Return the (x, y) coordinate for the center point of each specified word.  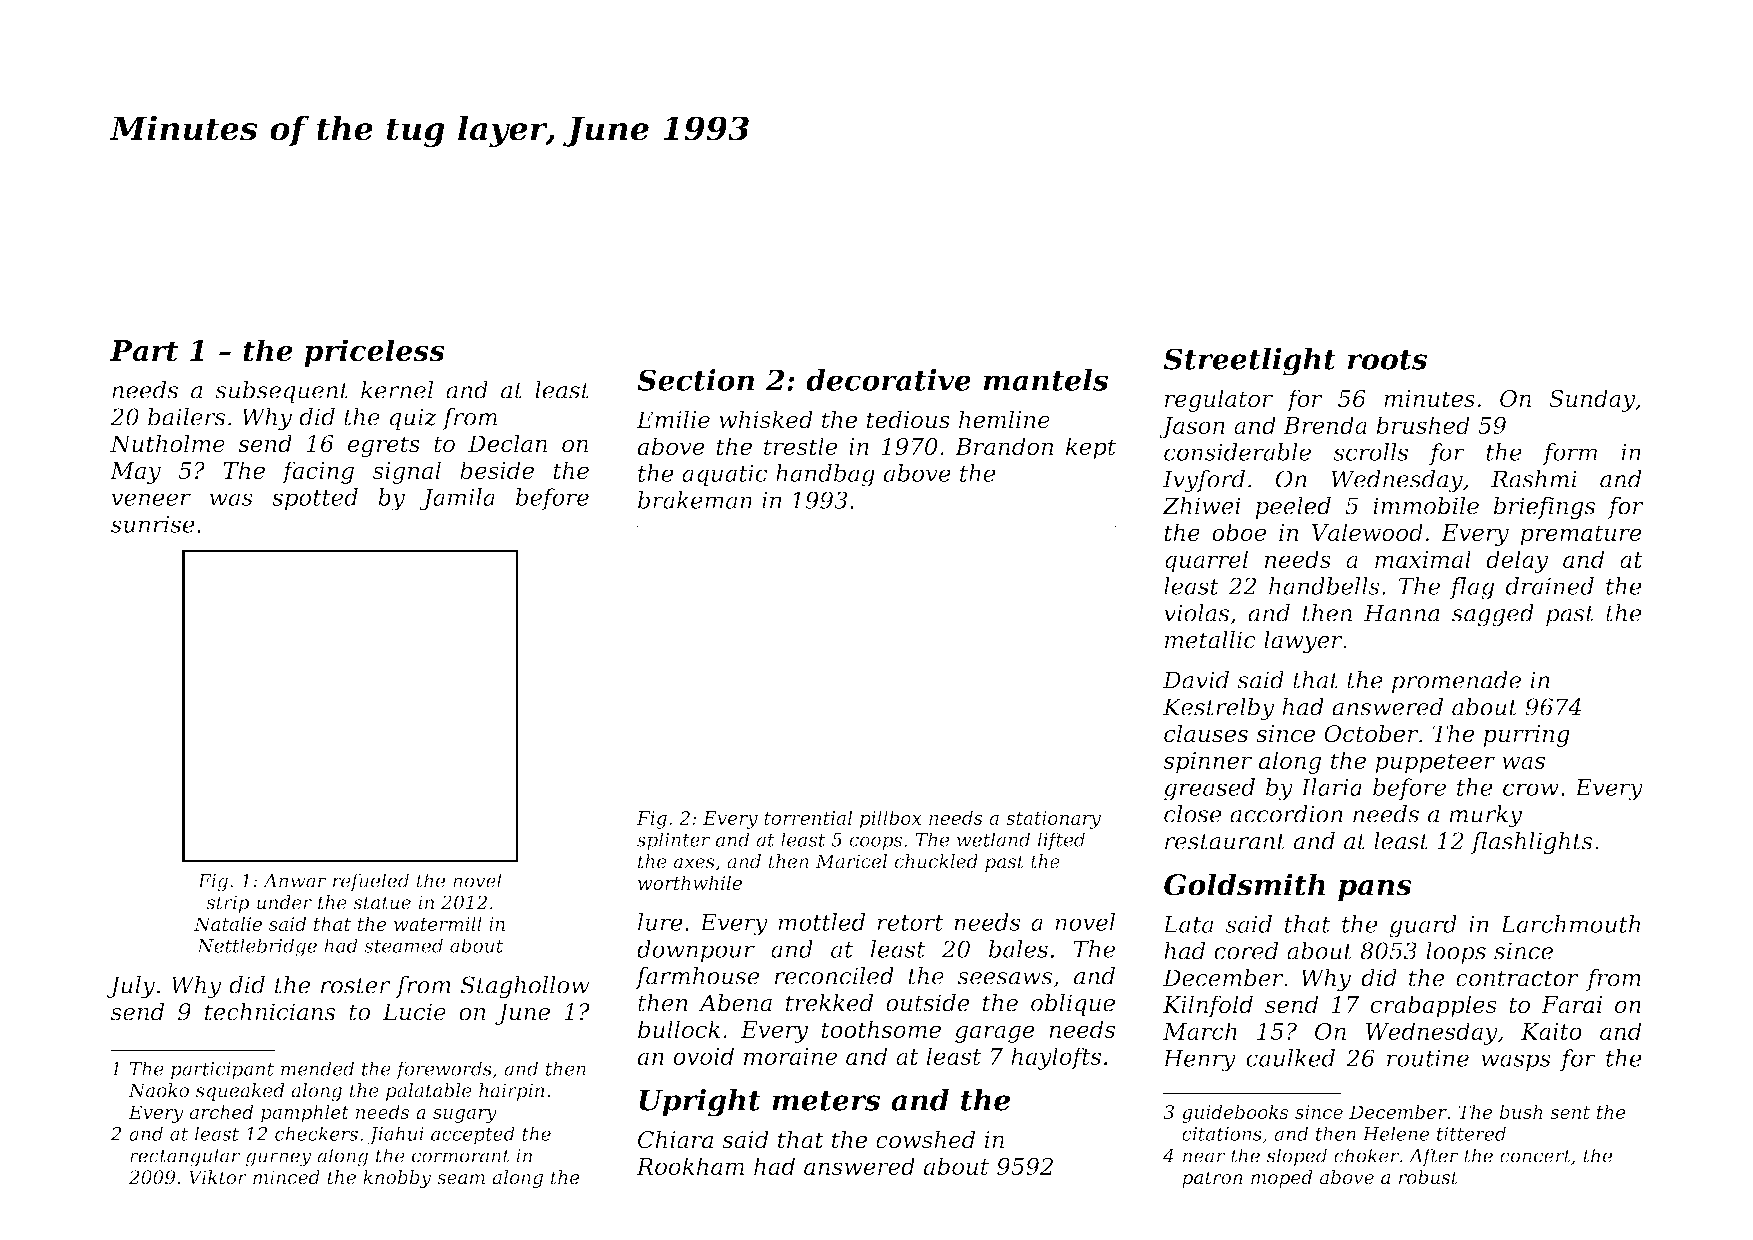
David (1196, 680)
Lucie (414, 1012)
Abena (735, 1002)
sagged (1493, 615)
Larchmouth (1570, 924)
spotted (315, 499)
